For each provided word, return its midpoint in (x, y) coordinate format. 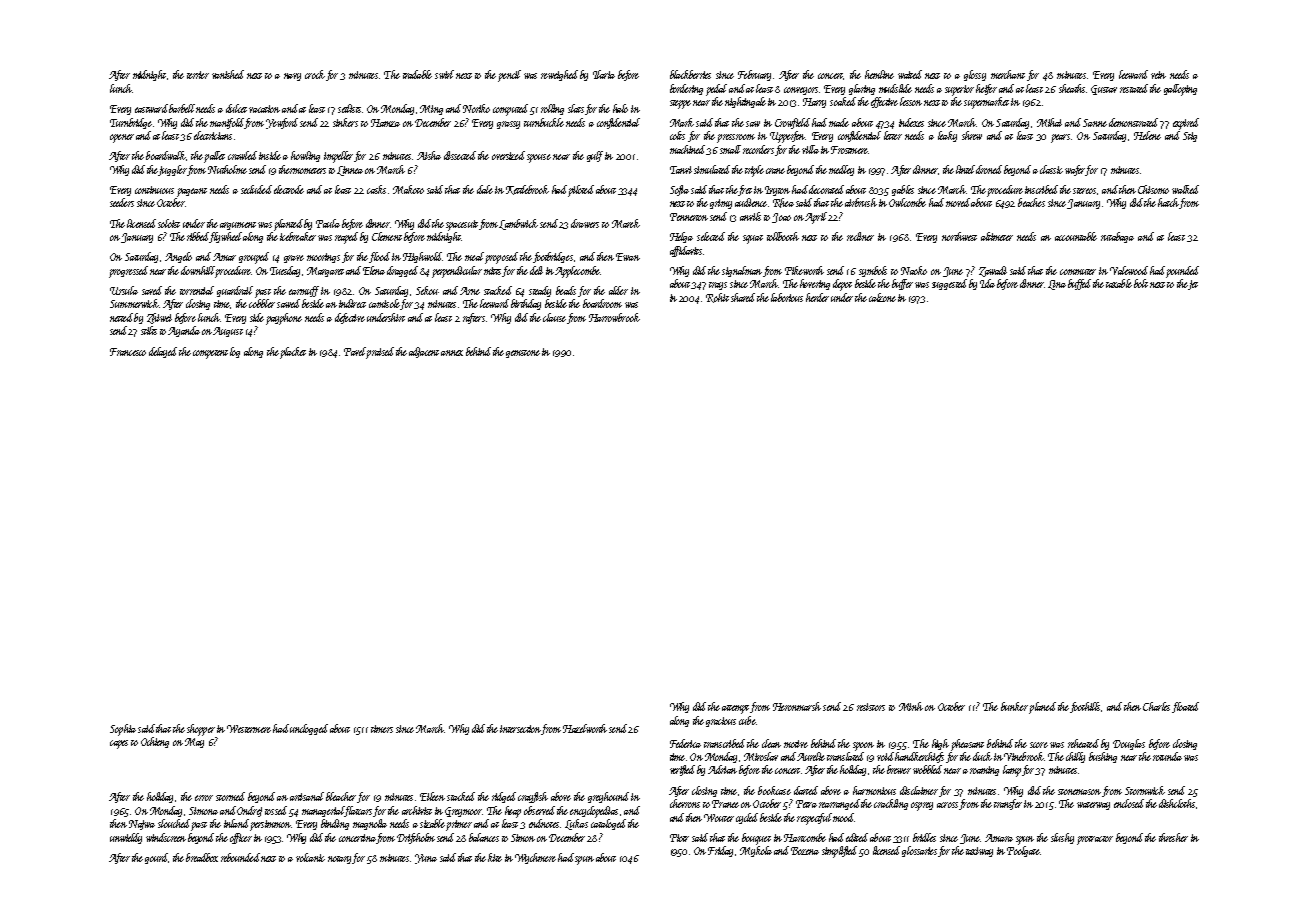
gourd (156, 858)
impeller (338, 157)
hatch (1168, 202)
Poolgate (1023, 851)
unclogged (309, 729)
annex (452, 353)
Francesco (128, 352)
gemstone (523, 354)
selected (711, 236)
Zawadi (993, 271)
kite (495, 857)
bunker (1014, 706)
